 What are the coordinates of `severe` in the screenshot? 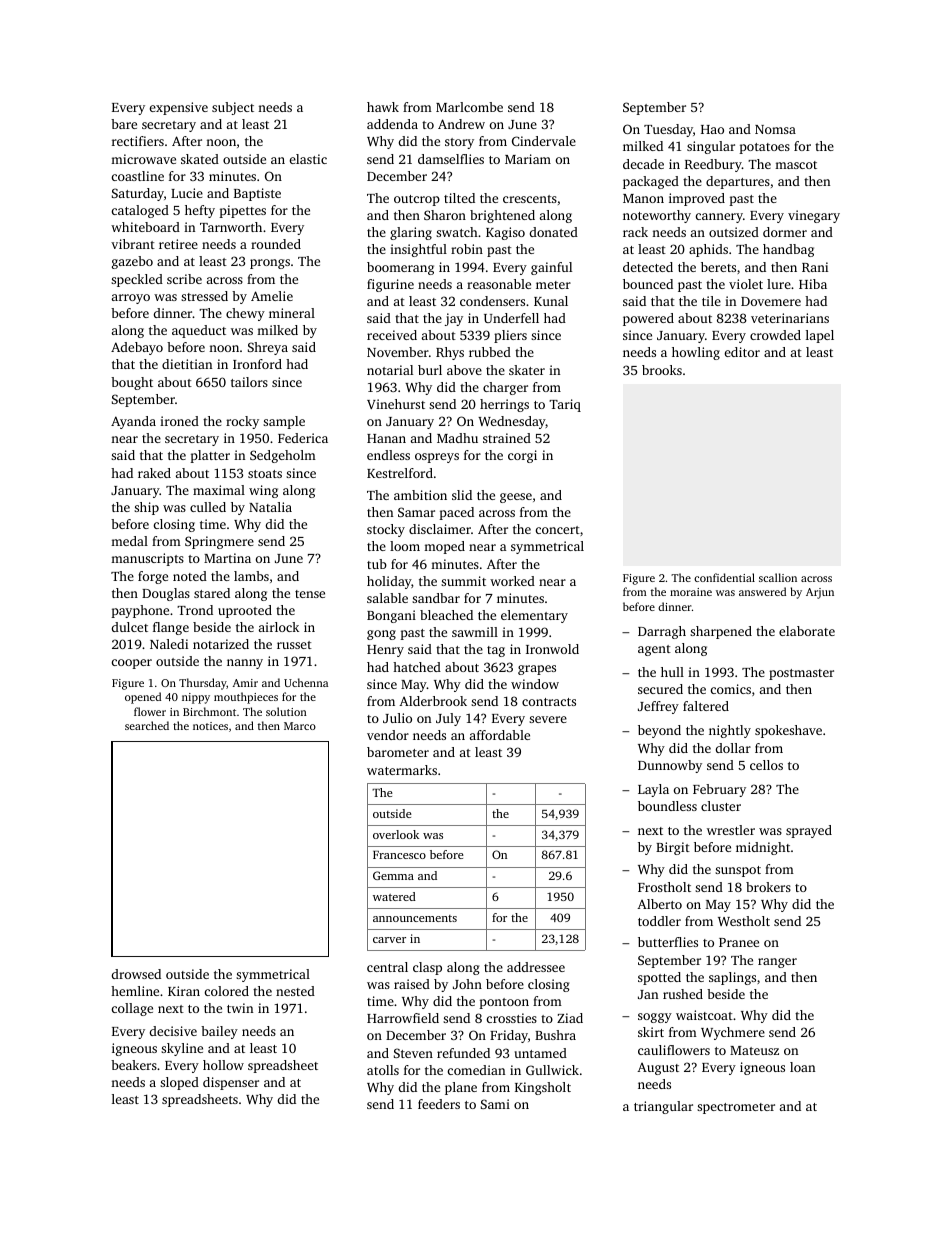 It's located at (548, 719).
